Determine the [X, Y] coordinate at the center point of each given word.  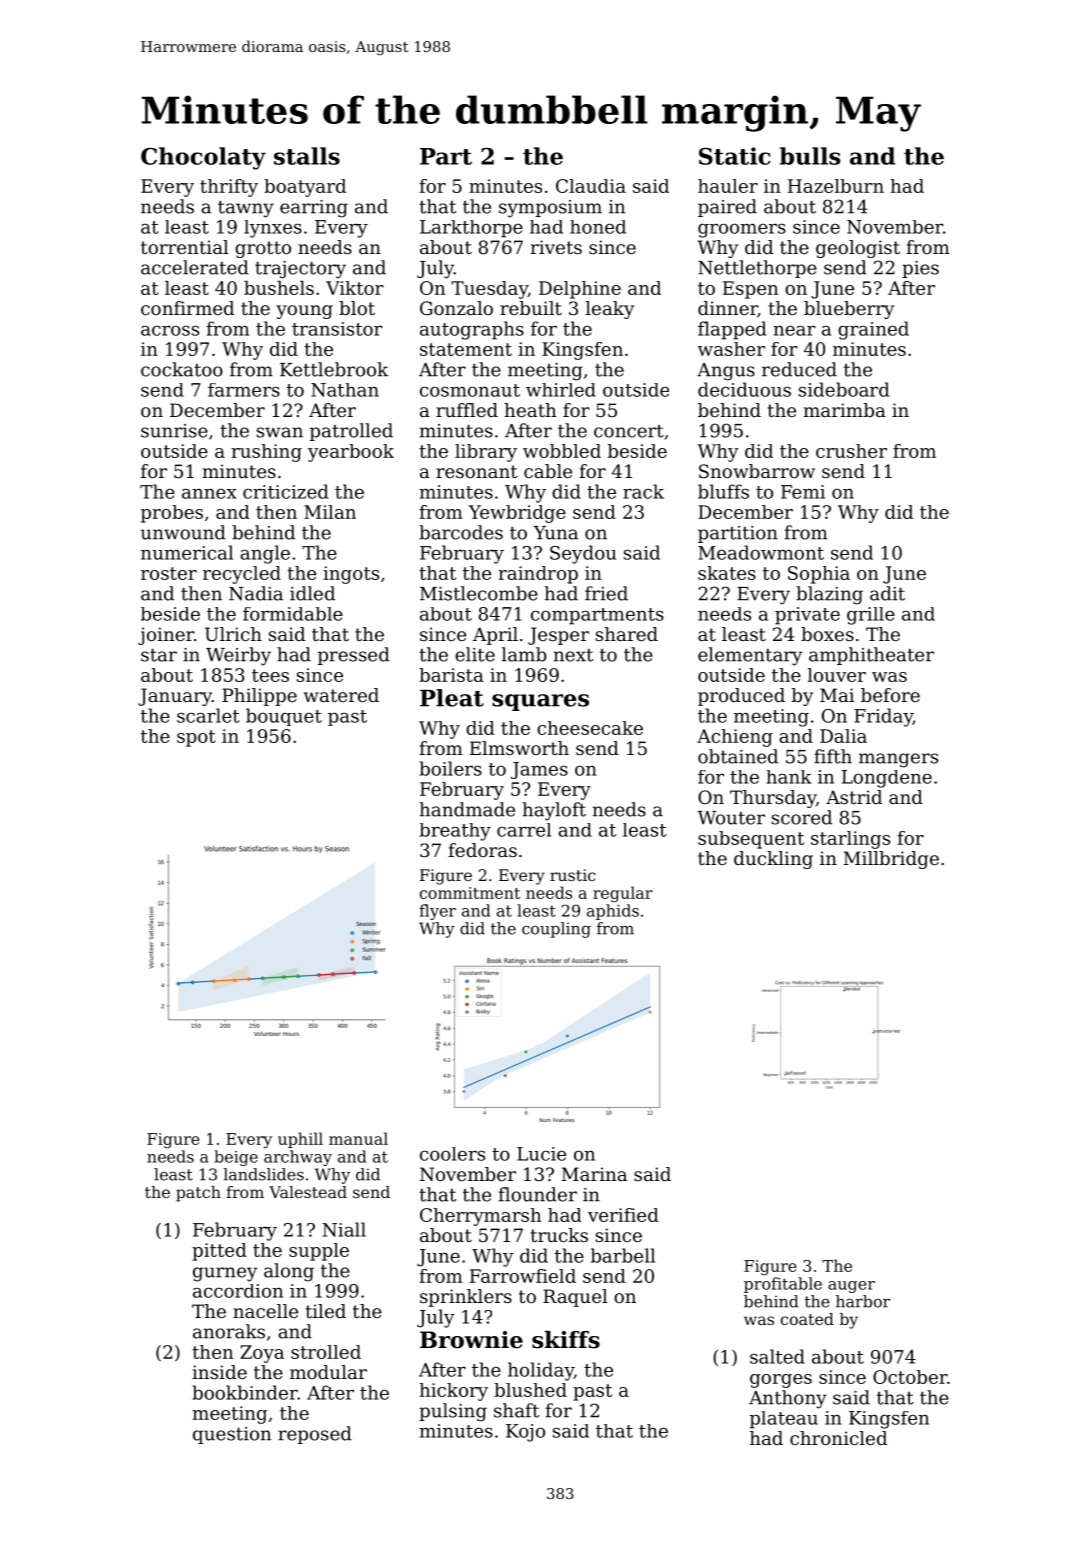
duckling [773, 860]
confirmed [187, 308]
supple [319, 1252]
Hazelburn [836, 186]
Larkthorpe [471, 229]
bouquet [284, 717]
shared [627, 634]
